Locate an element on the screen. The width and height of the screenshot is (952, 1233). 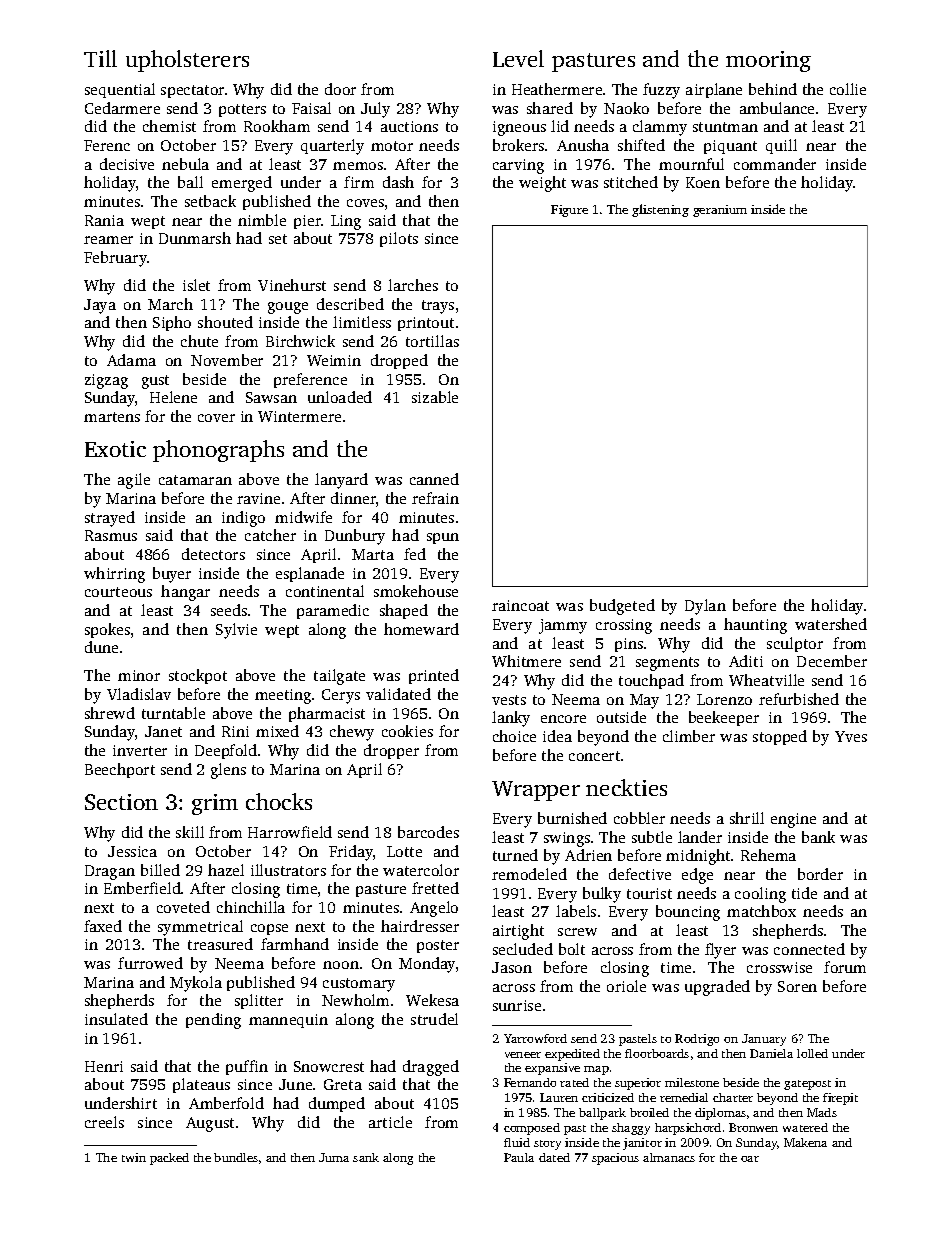
chemist is located at coordinates (169, 126).
